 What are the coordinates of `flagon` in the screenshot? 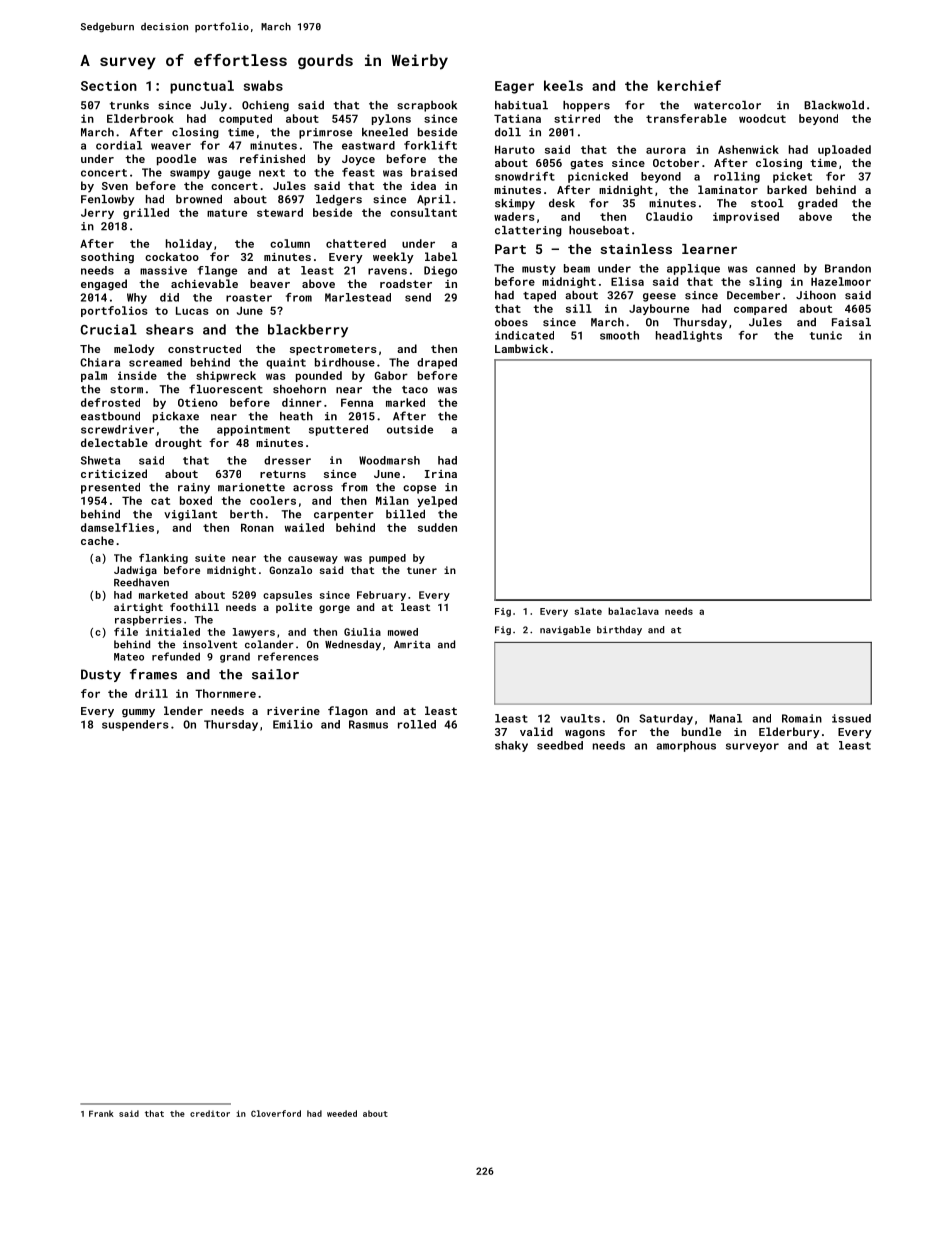 It's located at (348, 712).
